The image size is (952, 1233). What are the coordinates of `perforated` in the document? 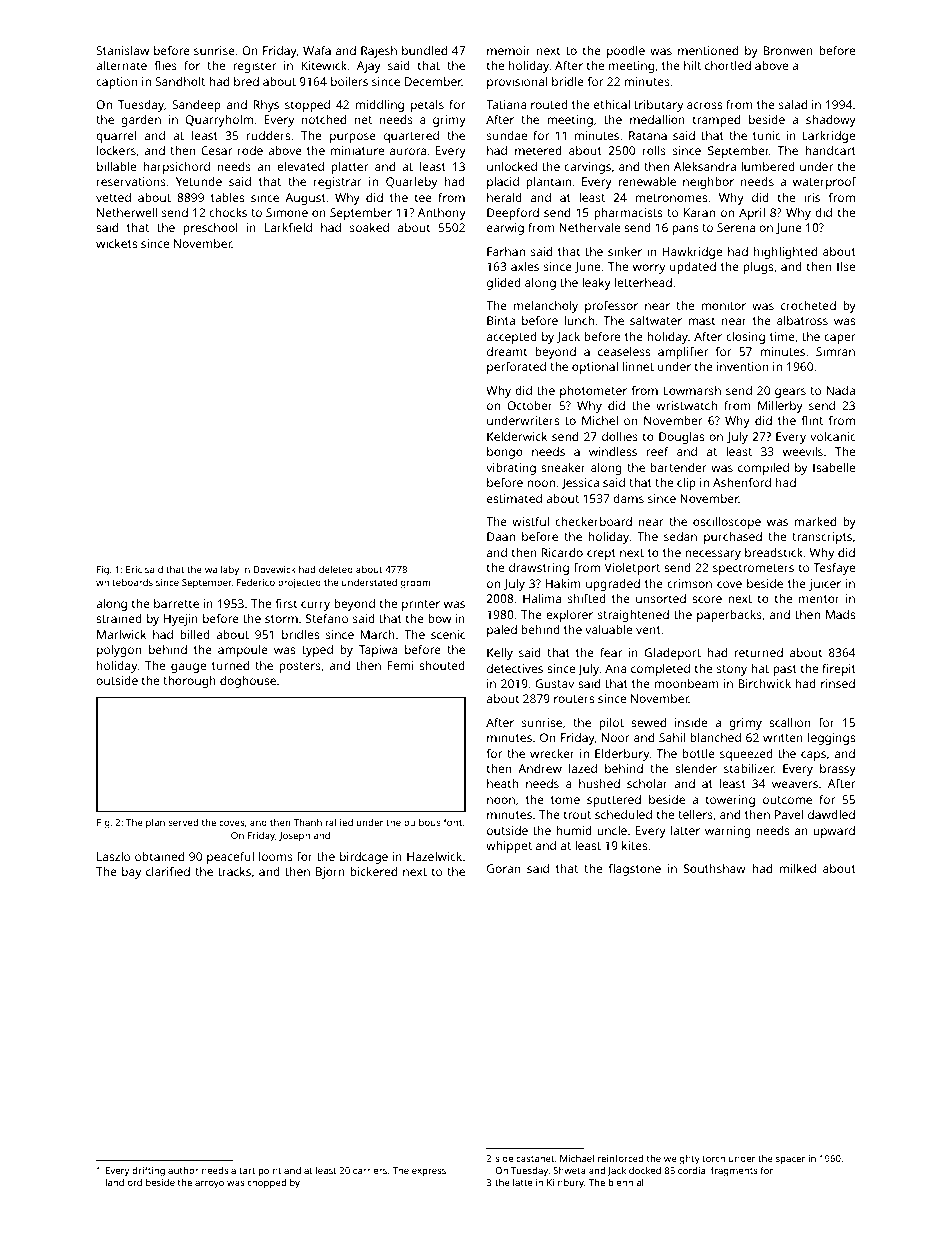 It's located at (516, 368).
